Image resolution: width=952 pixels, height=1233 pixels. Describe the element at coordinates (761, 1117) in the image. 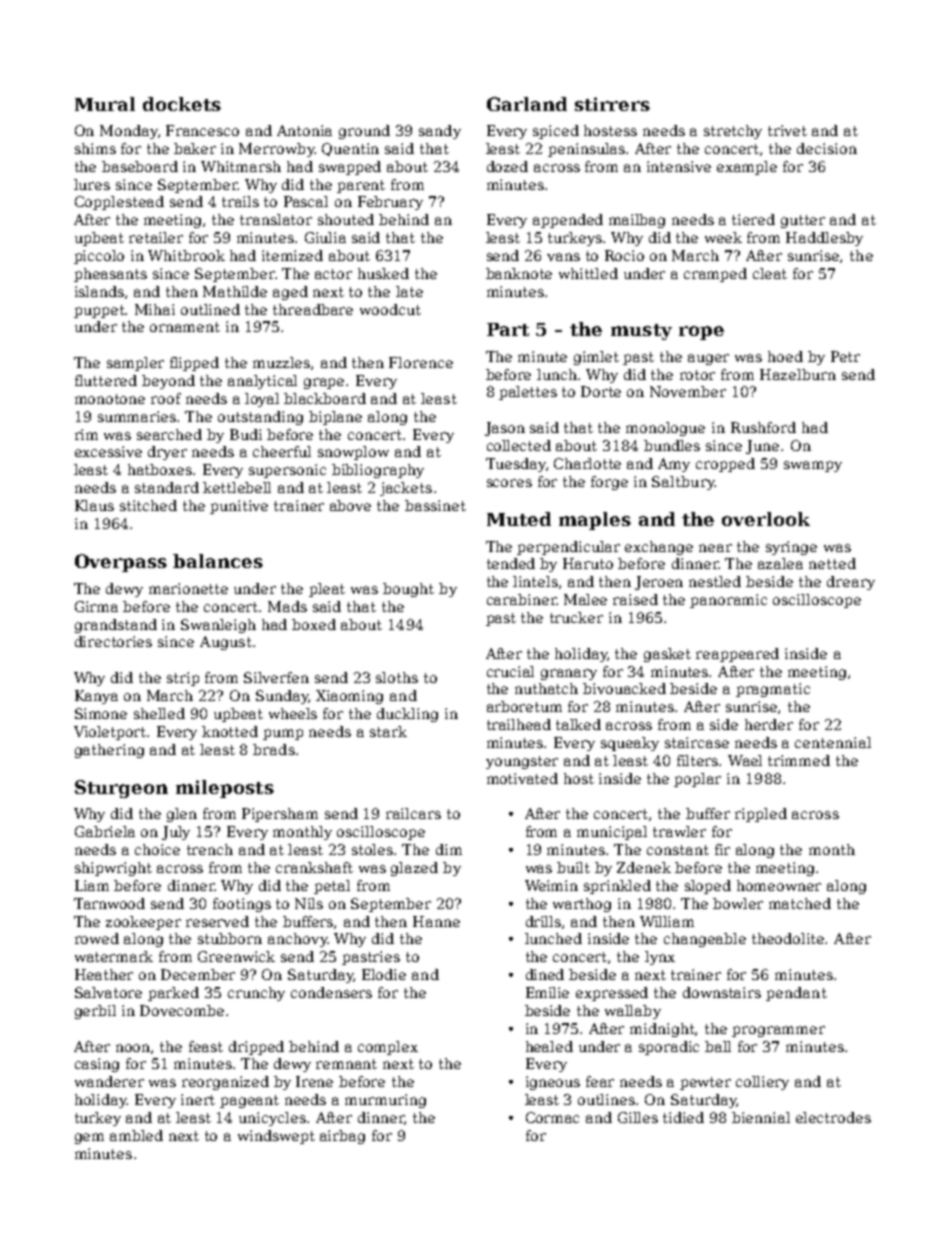

I see `biennial` at that location.
